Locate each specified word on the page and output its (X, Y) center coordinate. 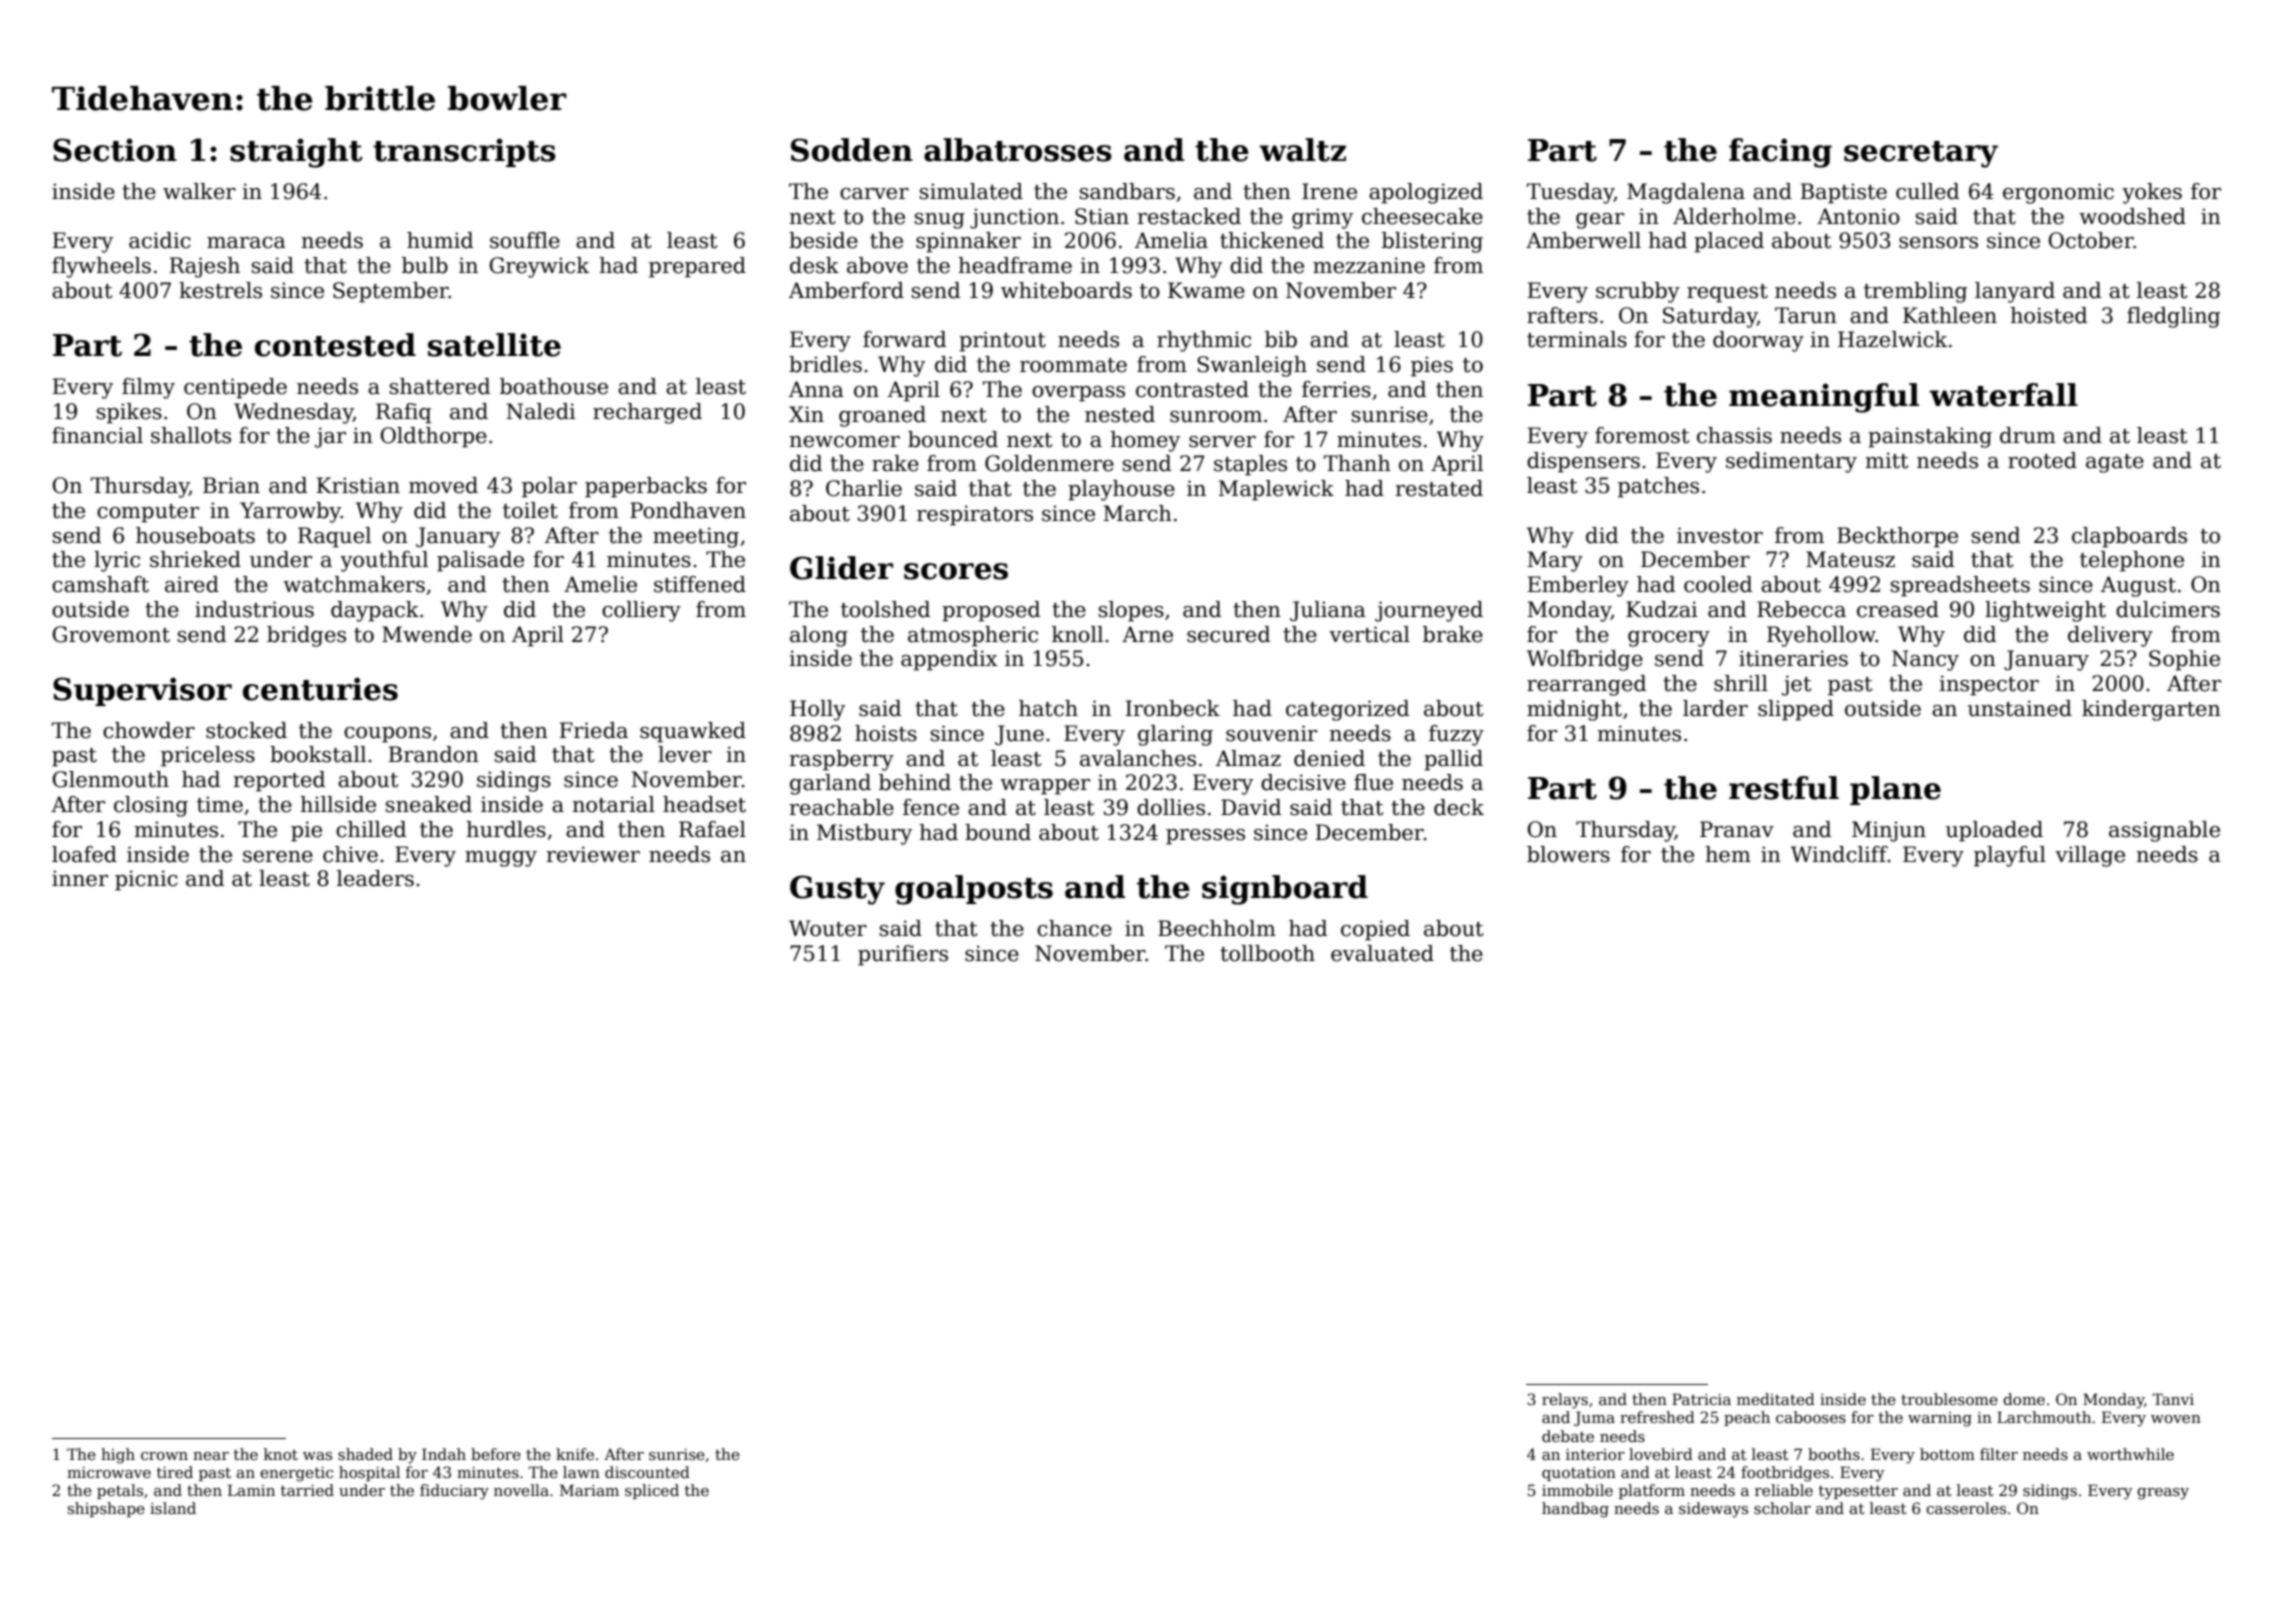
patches (1658, 487)
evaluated (1382, 953)
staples (1250, 465)
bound (998, 832)
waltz (1302, 150)
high (118, 1456)
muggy (501, 859)
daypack (375, 611)
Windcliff (1839, 854)
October (2091, 240)
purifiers (903, 955)
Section (115, 150)
